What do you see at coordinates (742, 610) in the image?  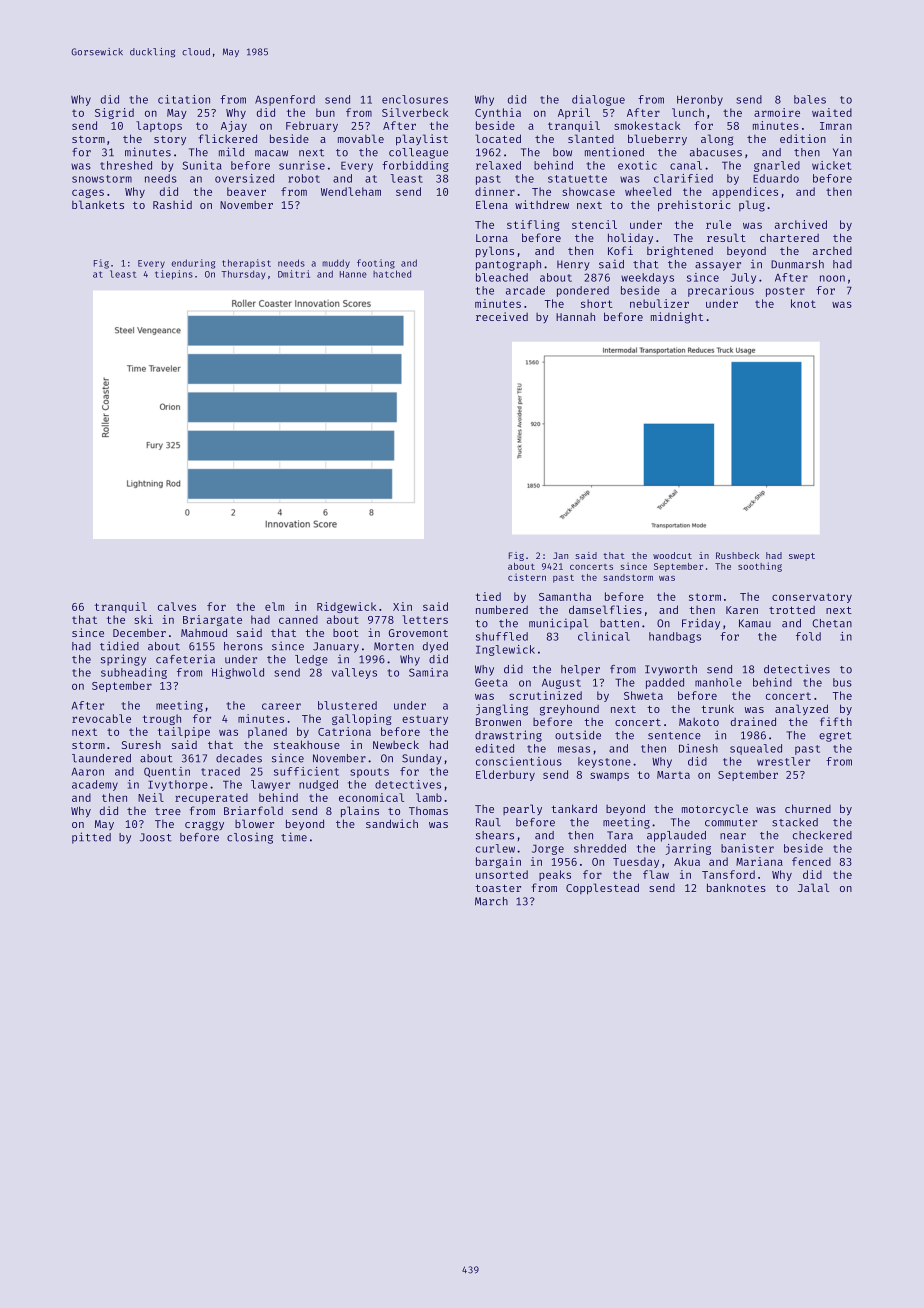 I see `Karen` at bounding box center [742, 610].
